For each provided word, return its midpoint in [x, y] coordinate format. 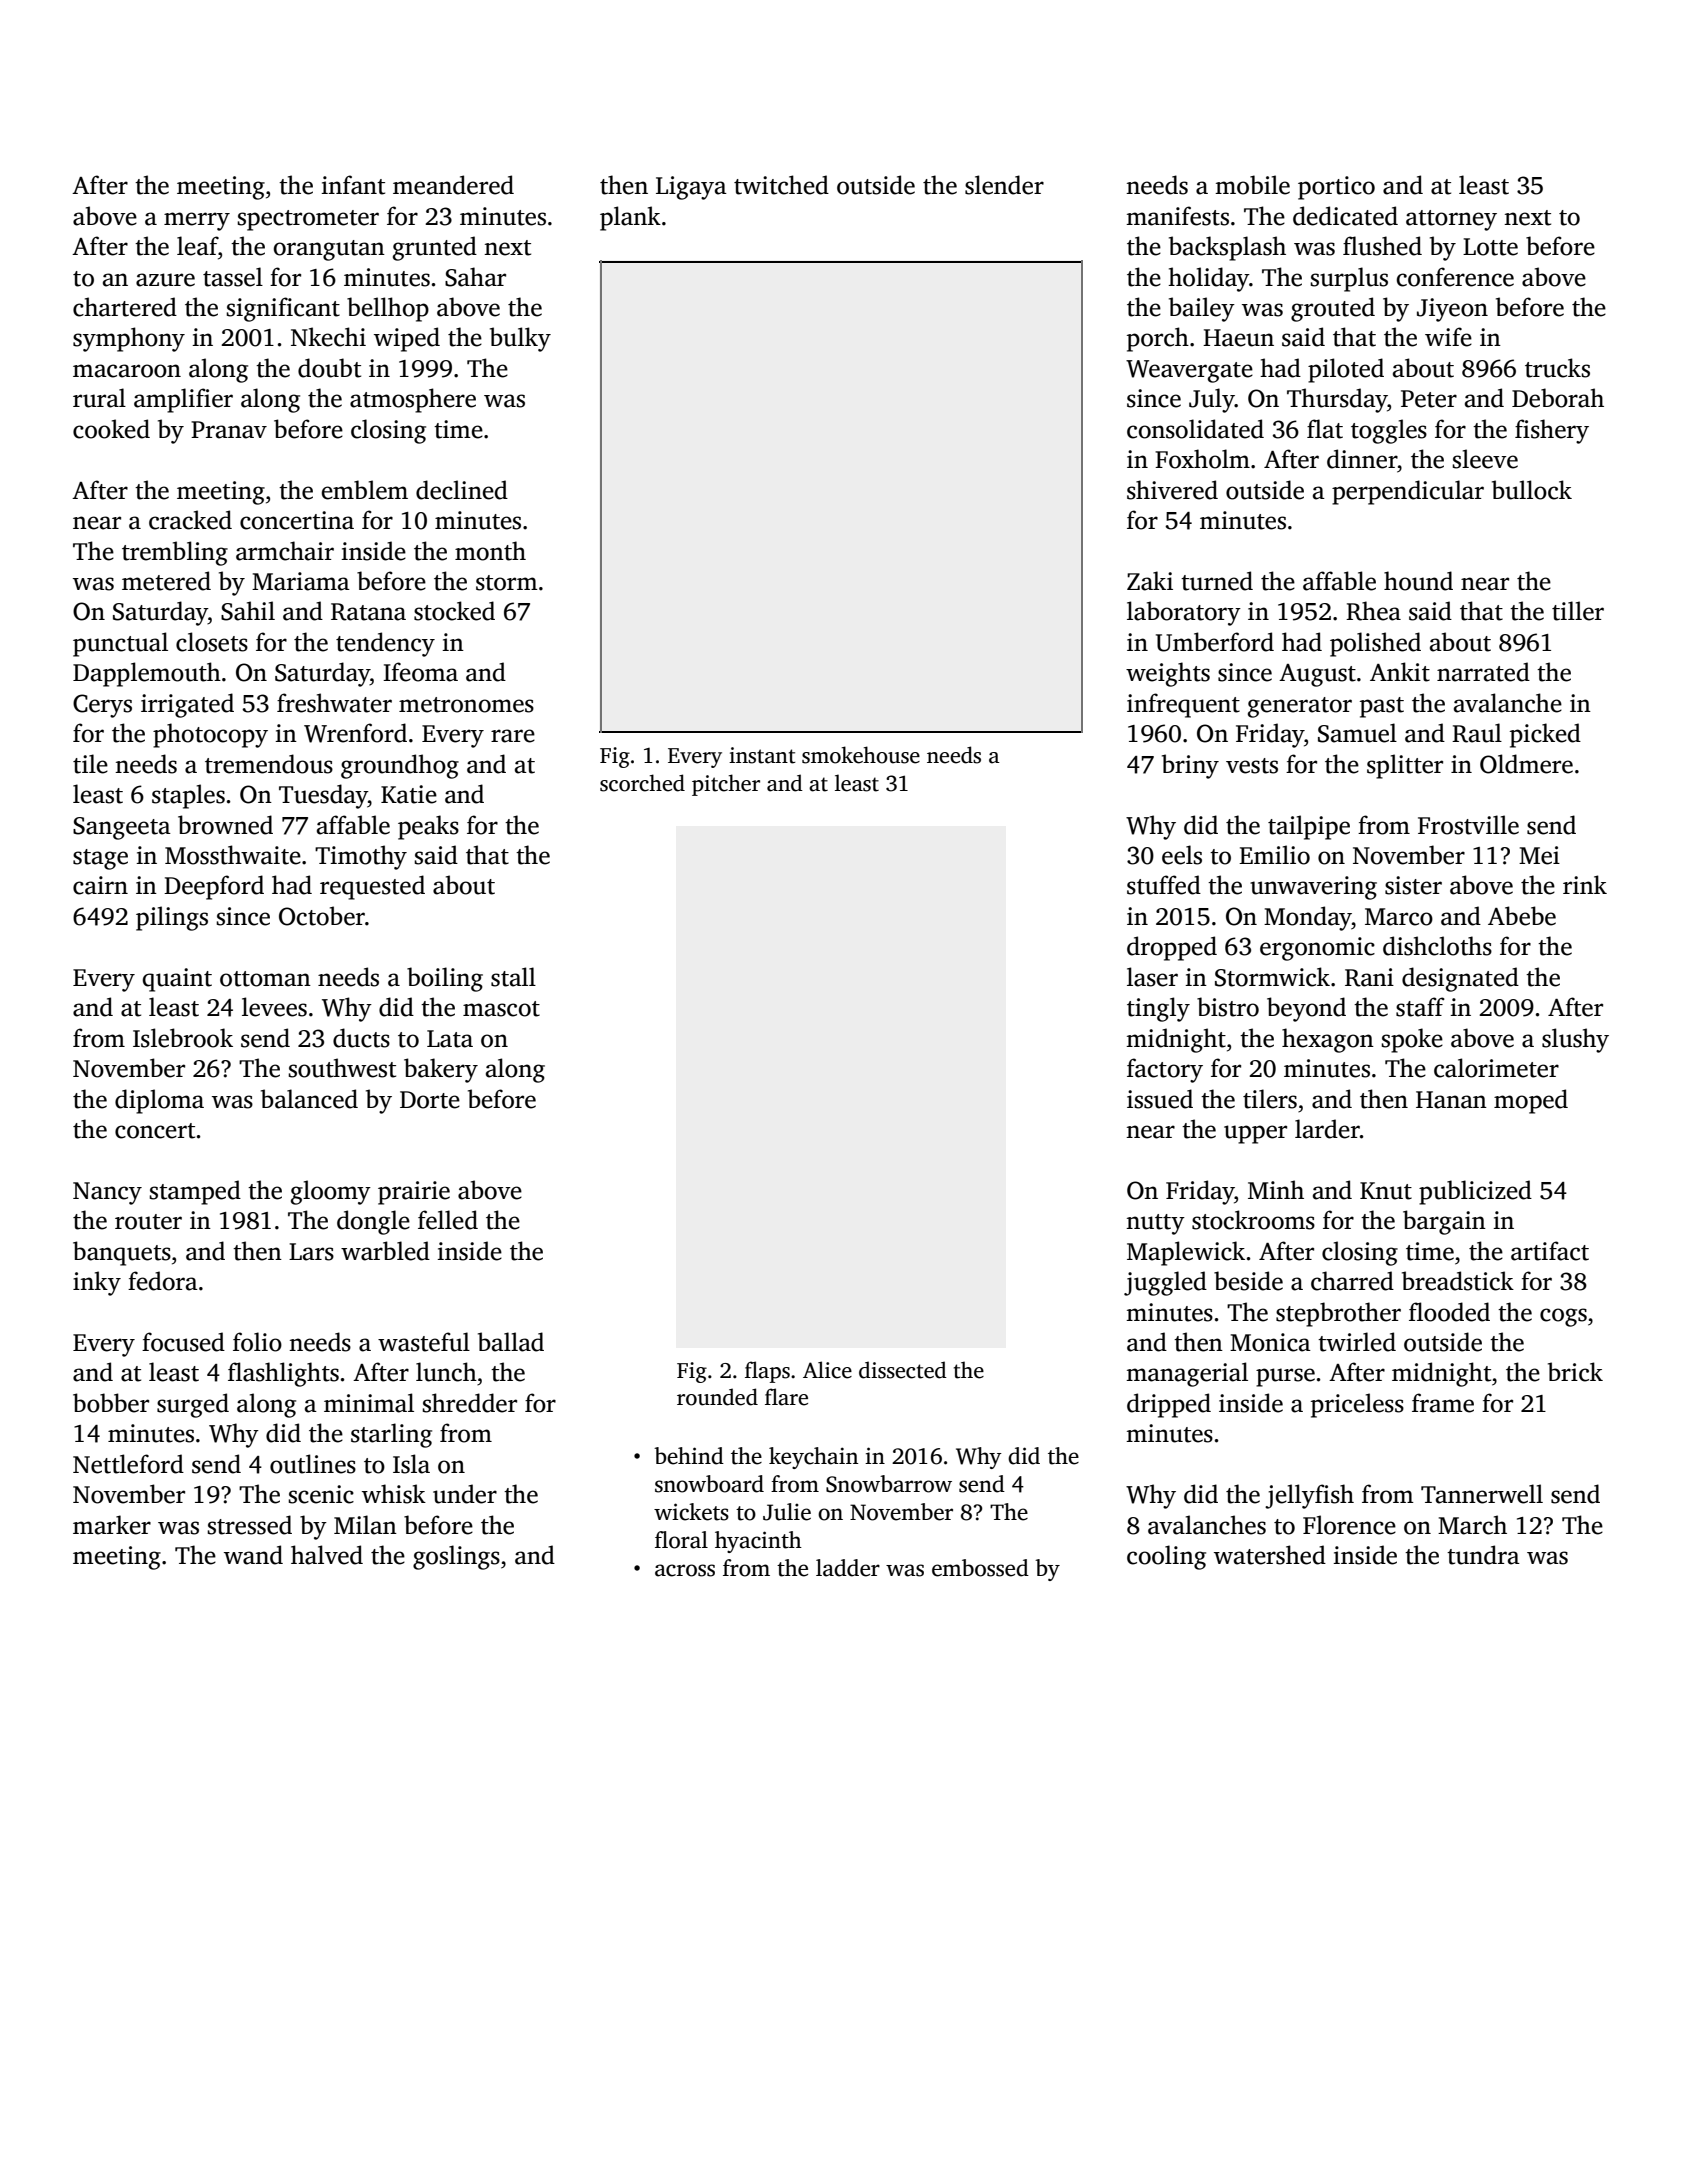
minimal [369, 1403]
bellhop [388, 309]
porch [1158, 339]
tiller [1578, 611]
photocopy [210, 735]
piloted [1346, 370]
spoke [1412, 1040]
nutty [1155, 1224]
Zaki [1150, 581]
